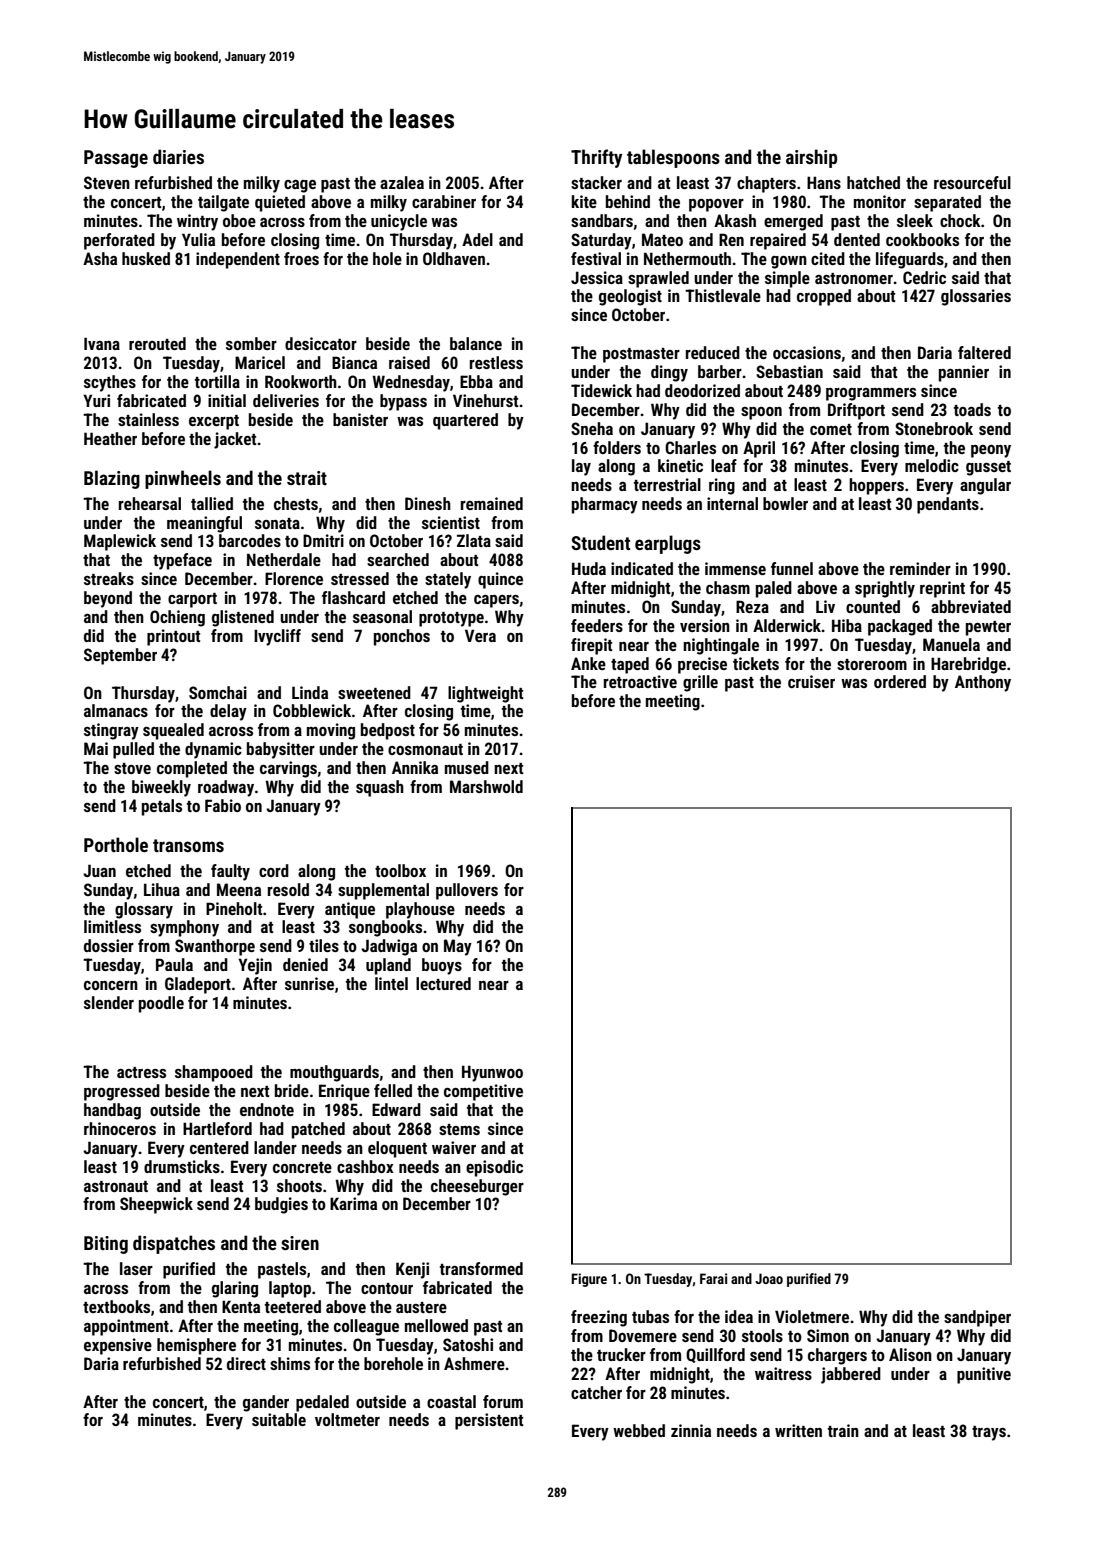 This screenshot has height=1549, width=1095. I want to click on grille, so click(700, 683).
